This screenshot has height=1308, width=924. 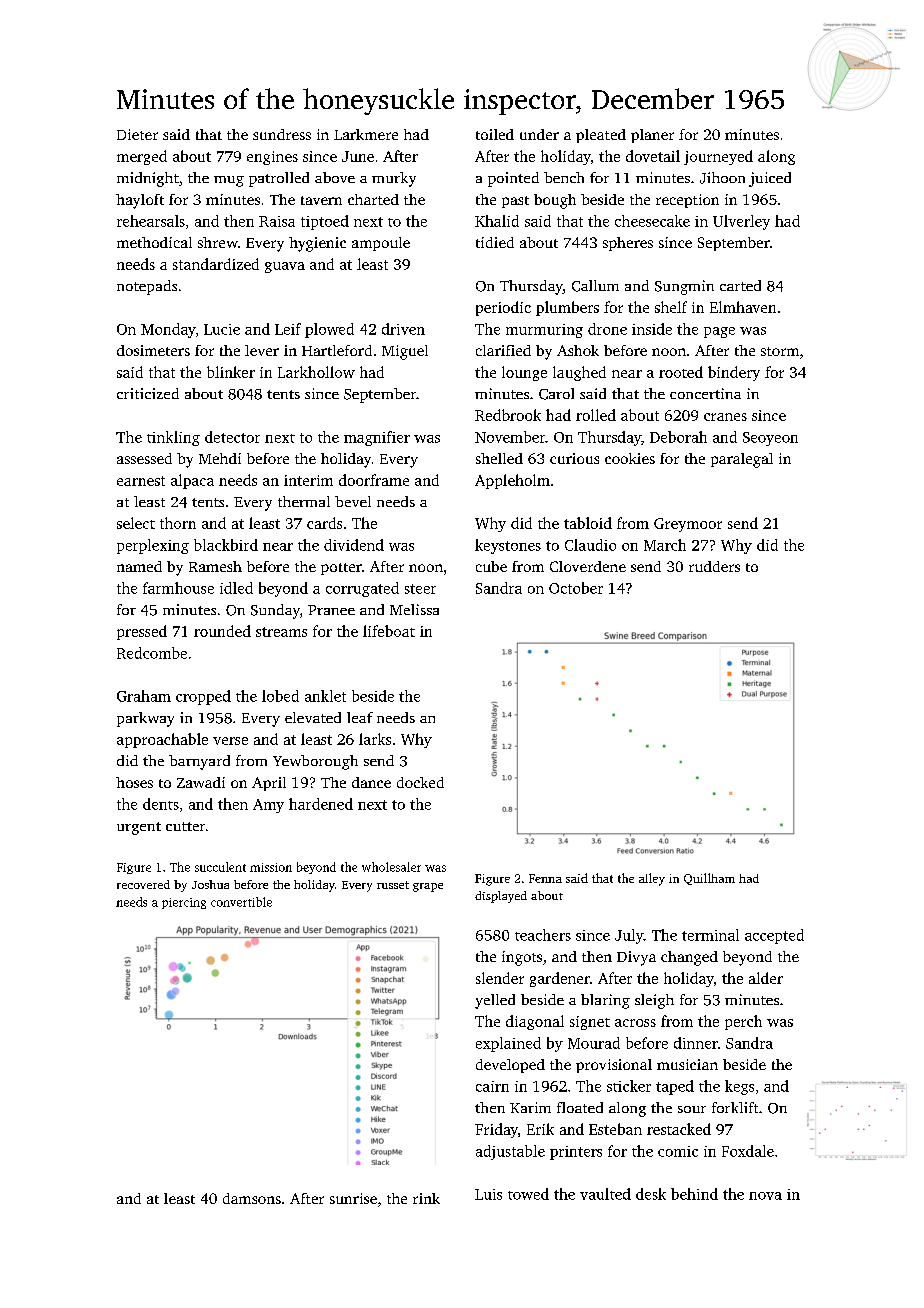 I want to click on thermal, so click(x=304, y=501).
